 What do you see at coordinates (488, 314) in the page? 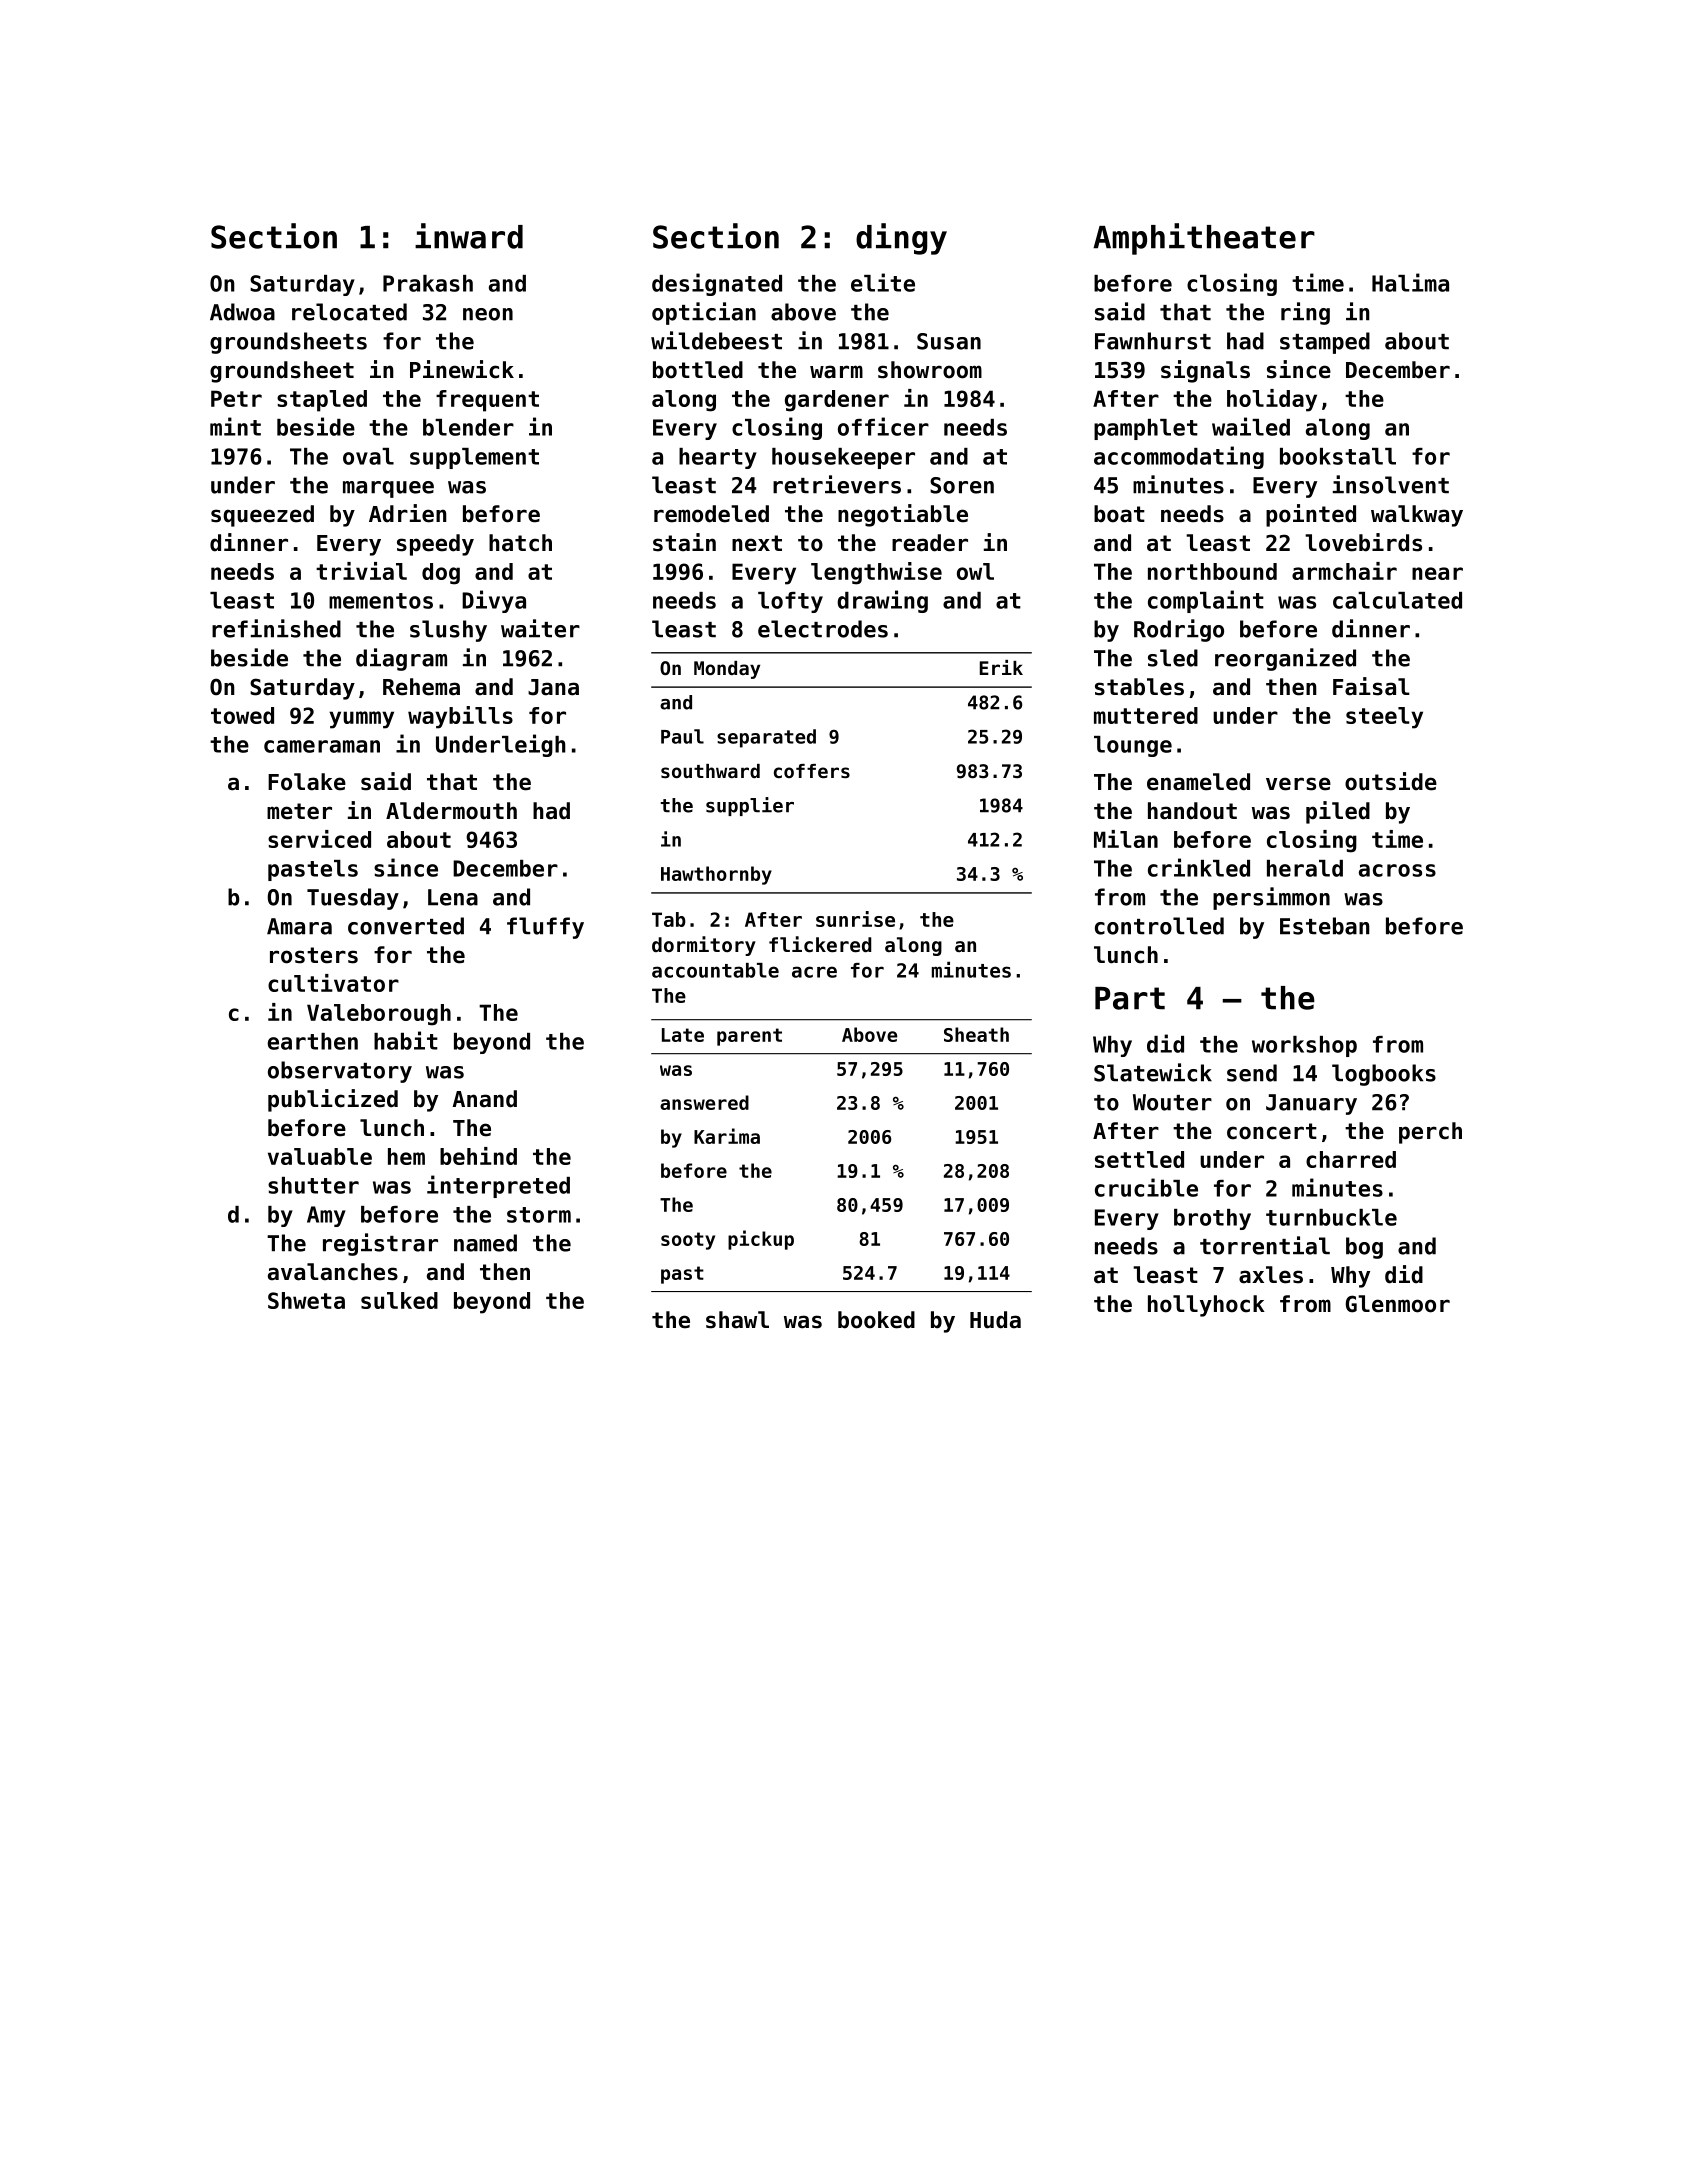
I see `neon` at bounding box center [488, 314].
